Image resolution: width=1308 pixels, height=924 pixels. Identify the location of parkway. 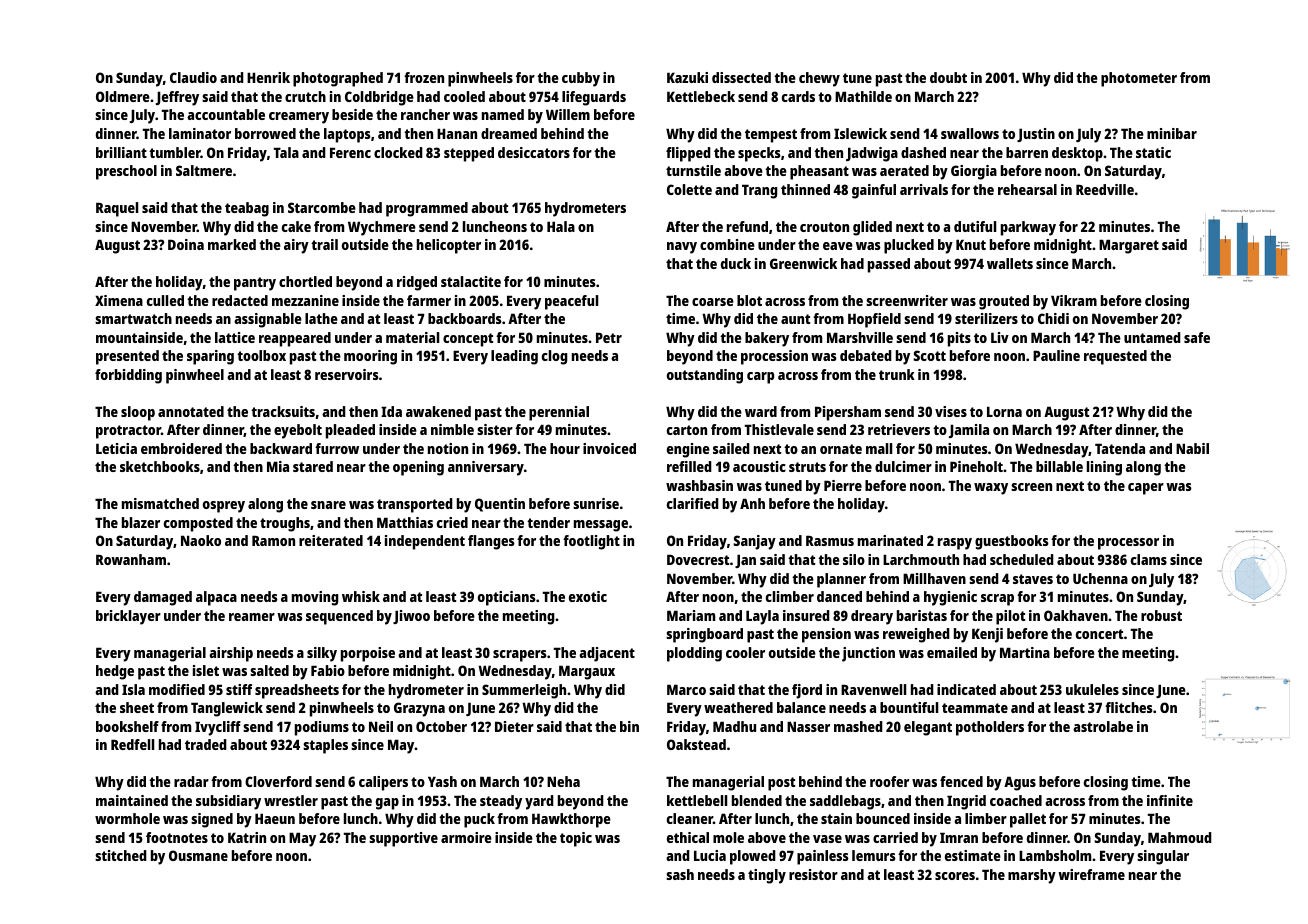
(1028, 228).
